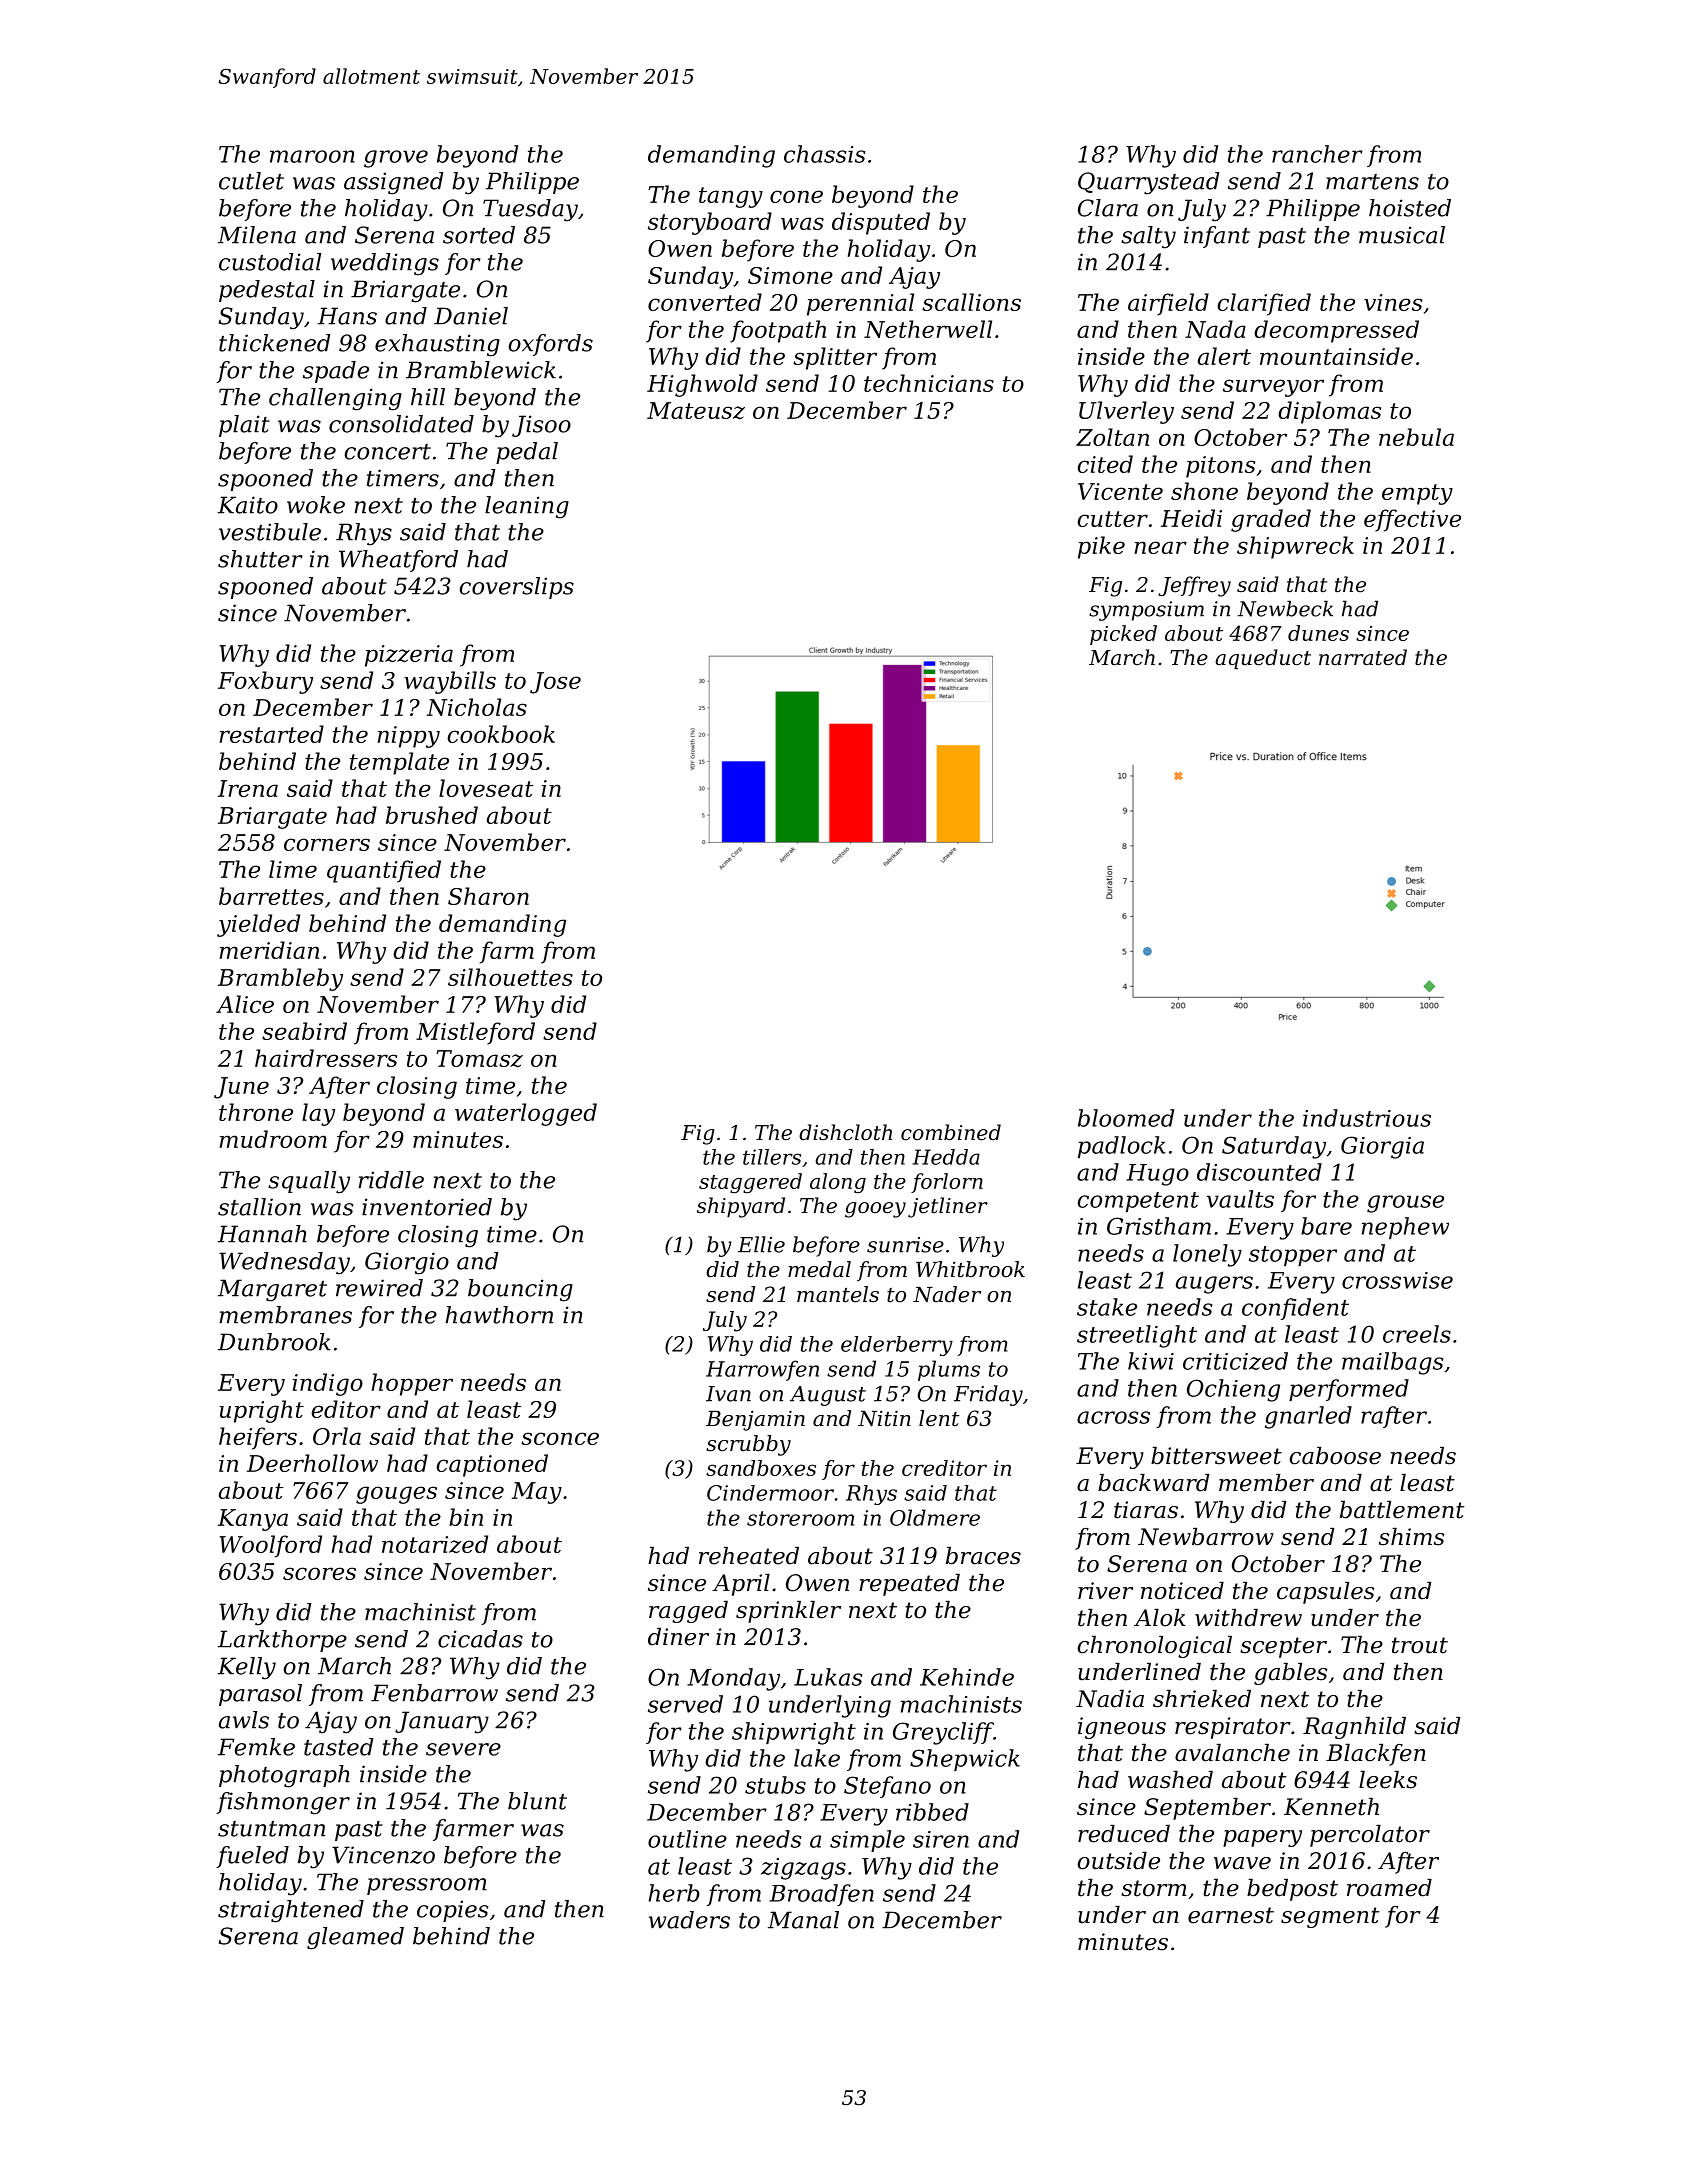 The width and height of the screenshot is (1683, 2178). Describe the element at coordinates (845, 1132) in the screenshot. I see `dishcloth` at that location.
